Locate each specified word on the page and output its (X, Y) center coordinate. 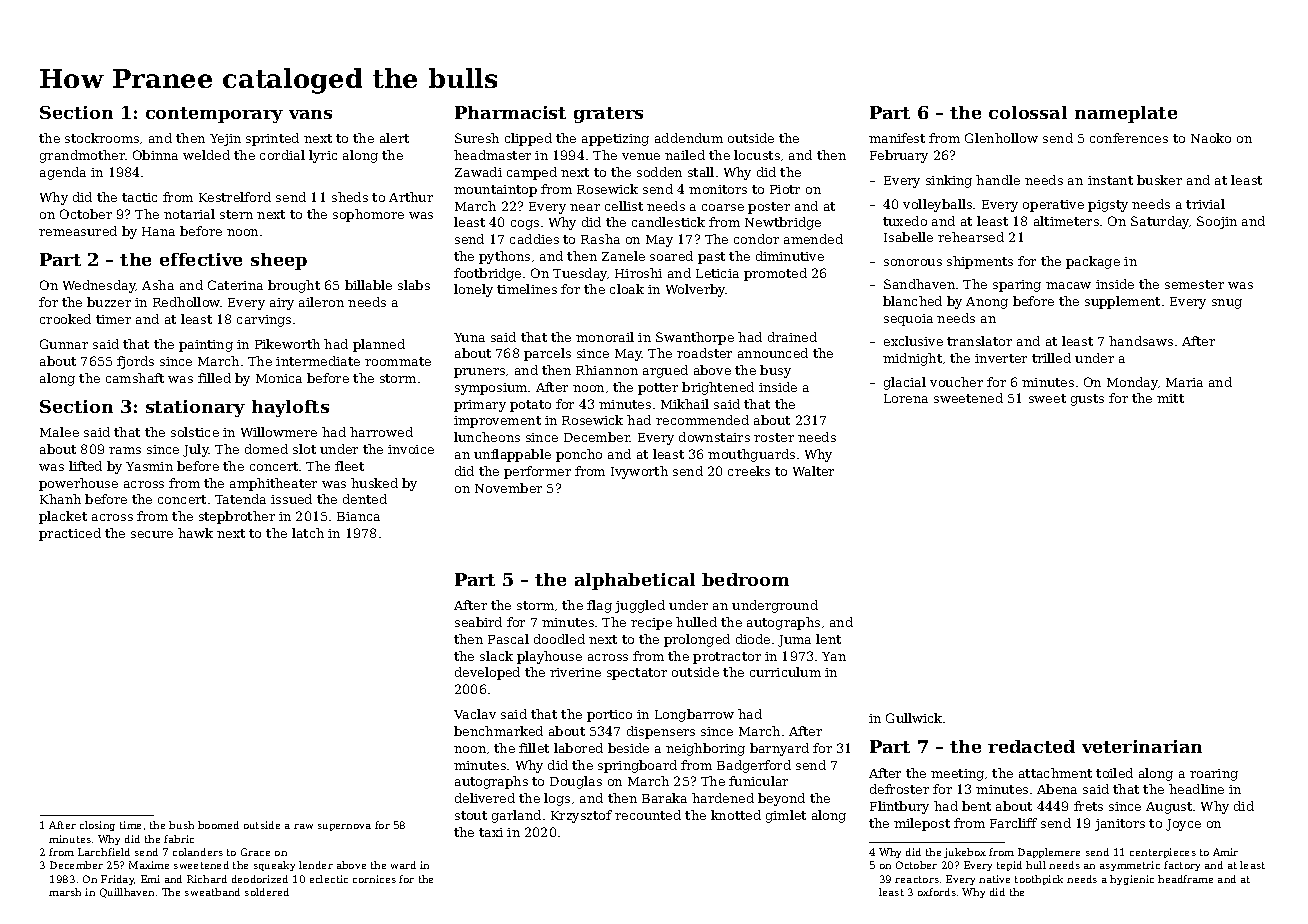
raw (303, 826)
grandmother (83, 156)
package (1093, 262)
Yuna (469, 337)
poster (769, 208)
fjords (135, 362)
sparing (1017, 286)
